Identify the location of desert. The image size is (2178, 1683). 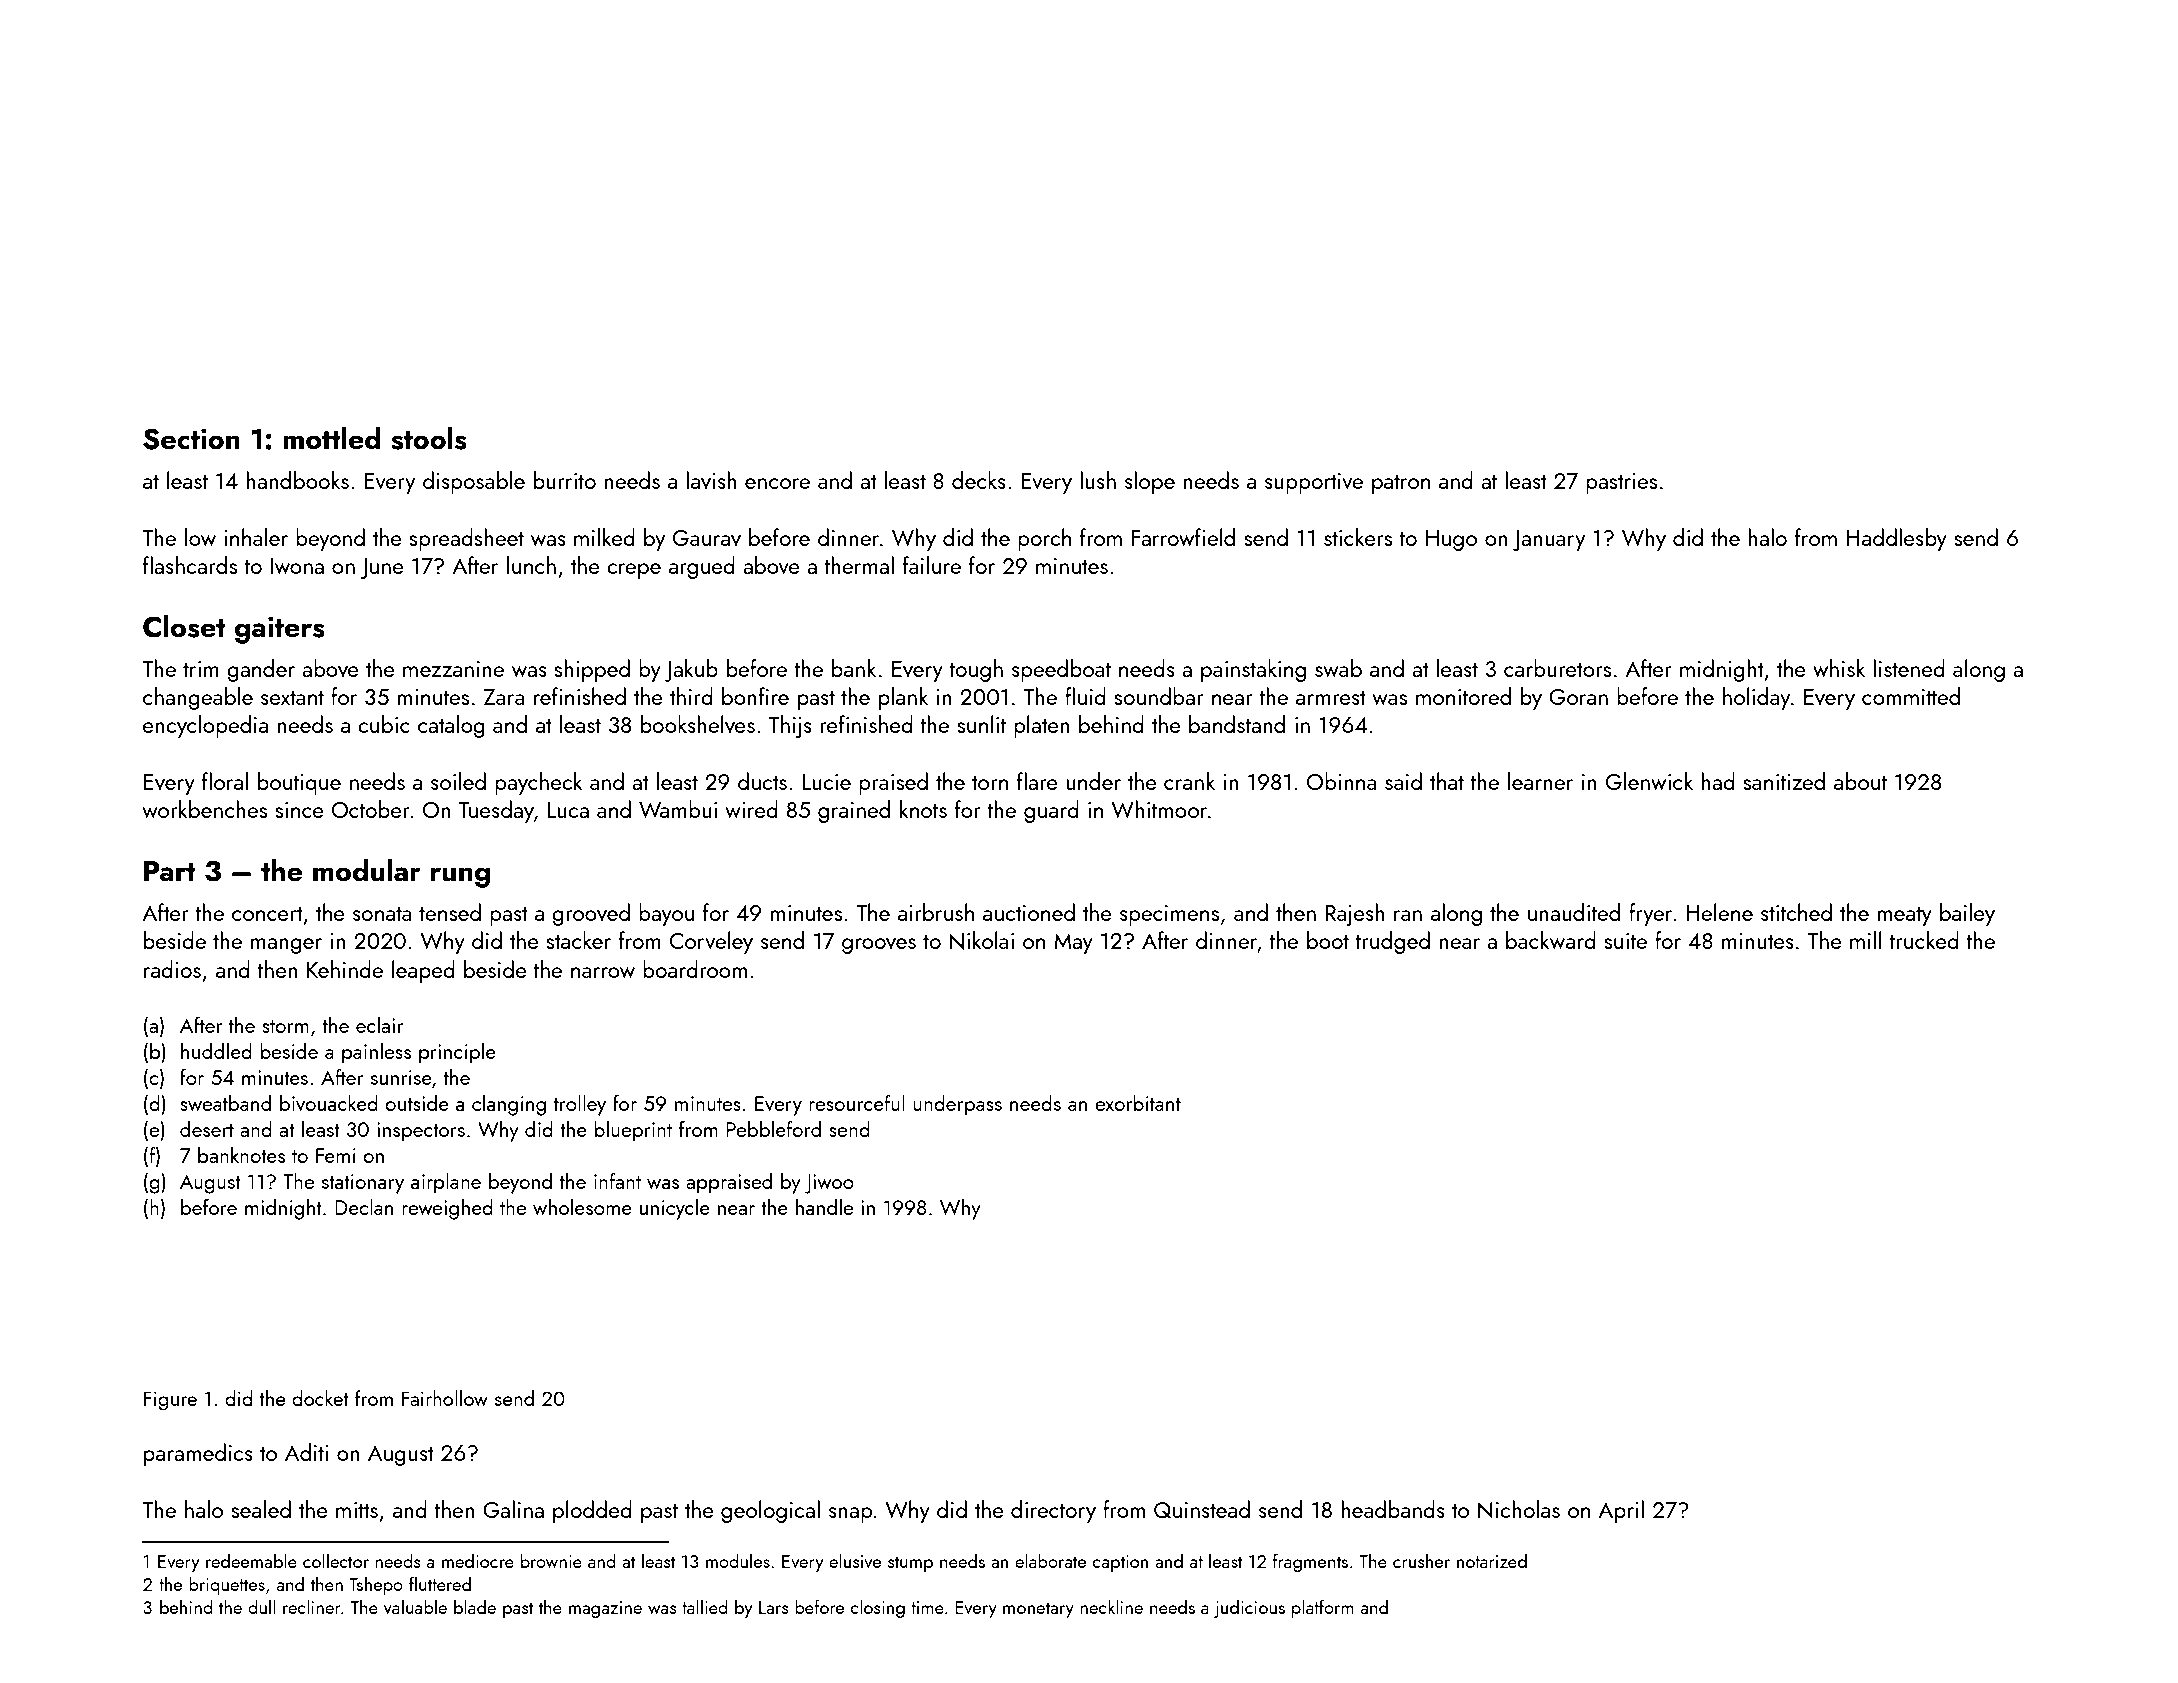
(207, 1128).
